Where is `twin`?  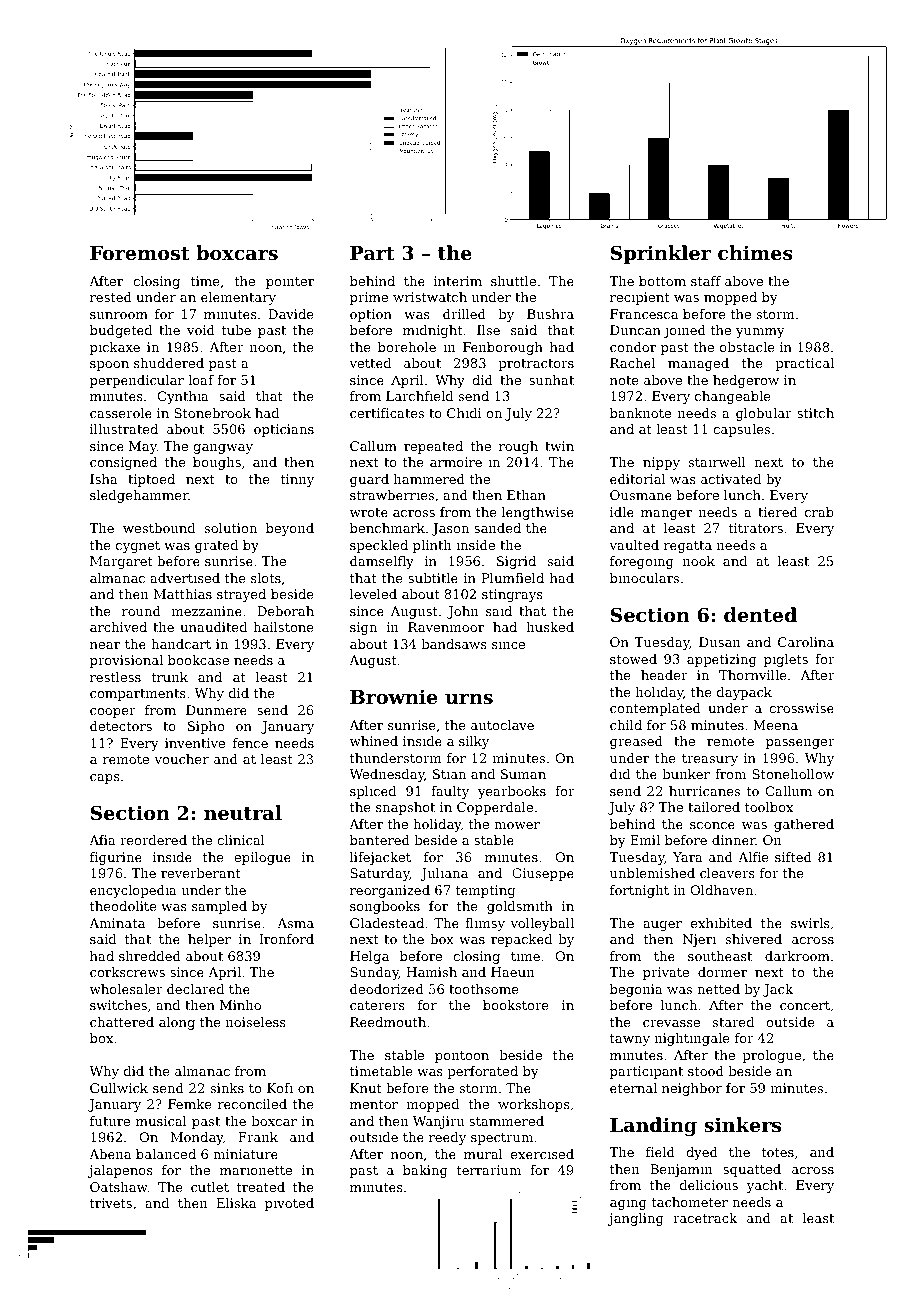
twin is located at coordinates (559, 446).
